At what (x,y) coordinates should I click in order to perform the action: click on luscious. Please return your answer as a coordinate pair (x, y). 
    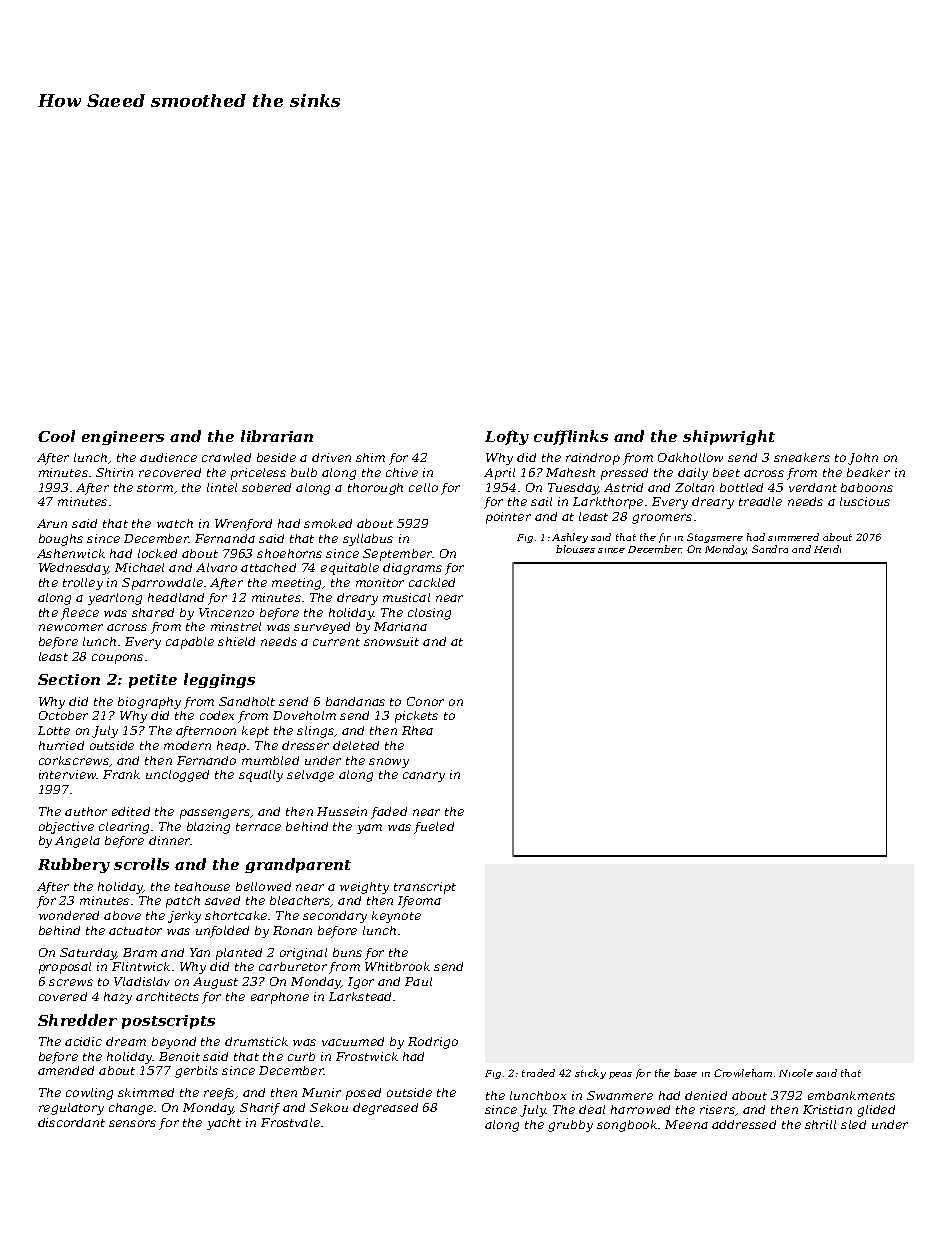
    Looking at the image, I should click on (865, 501).
